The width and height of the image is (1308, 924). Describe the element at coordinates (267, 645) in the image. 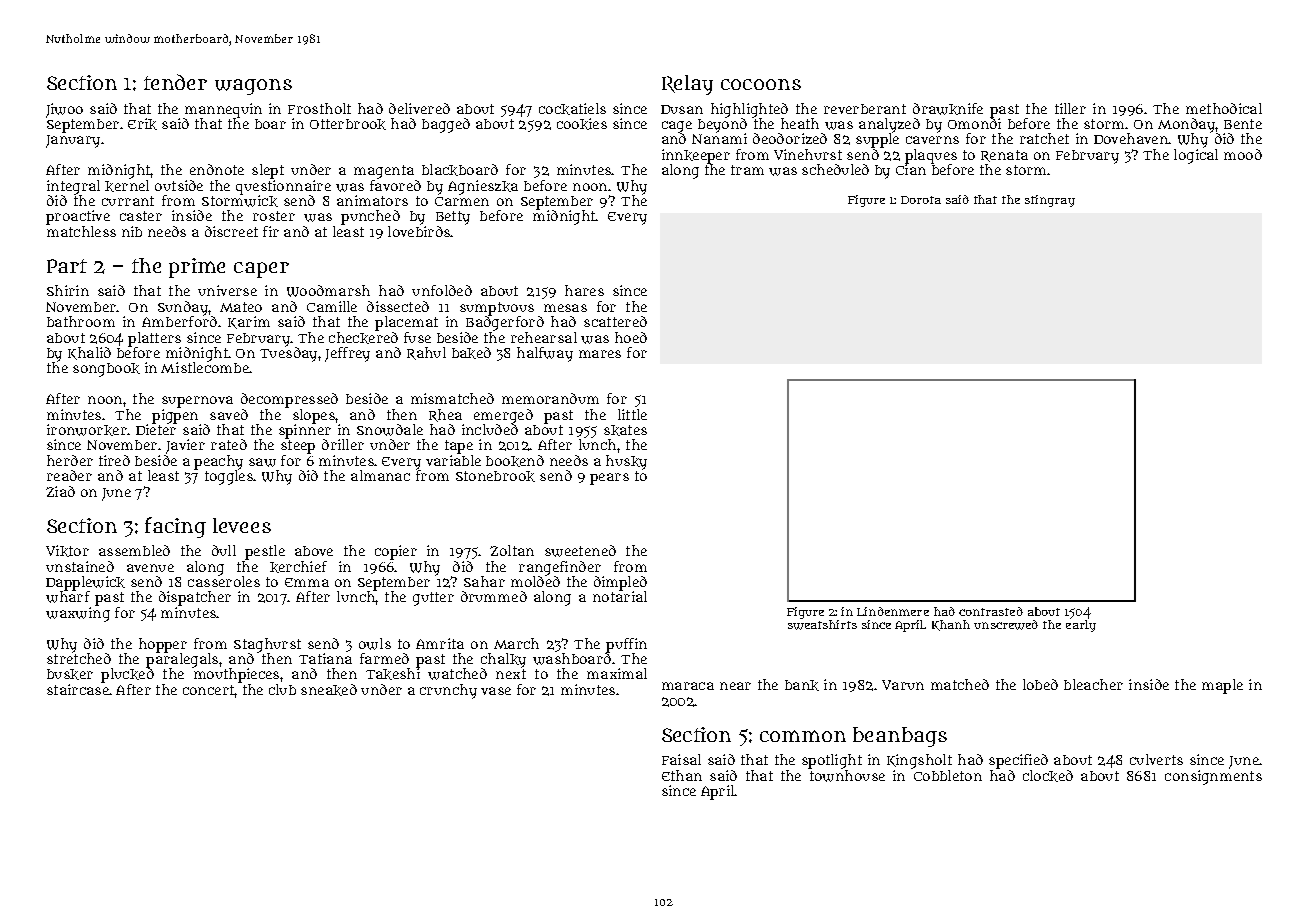

I see `Staghurst` at that location.
